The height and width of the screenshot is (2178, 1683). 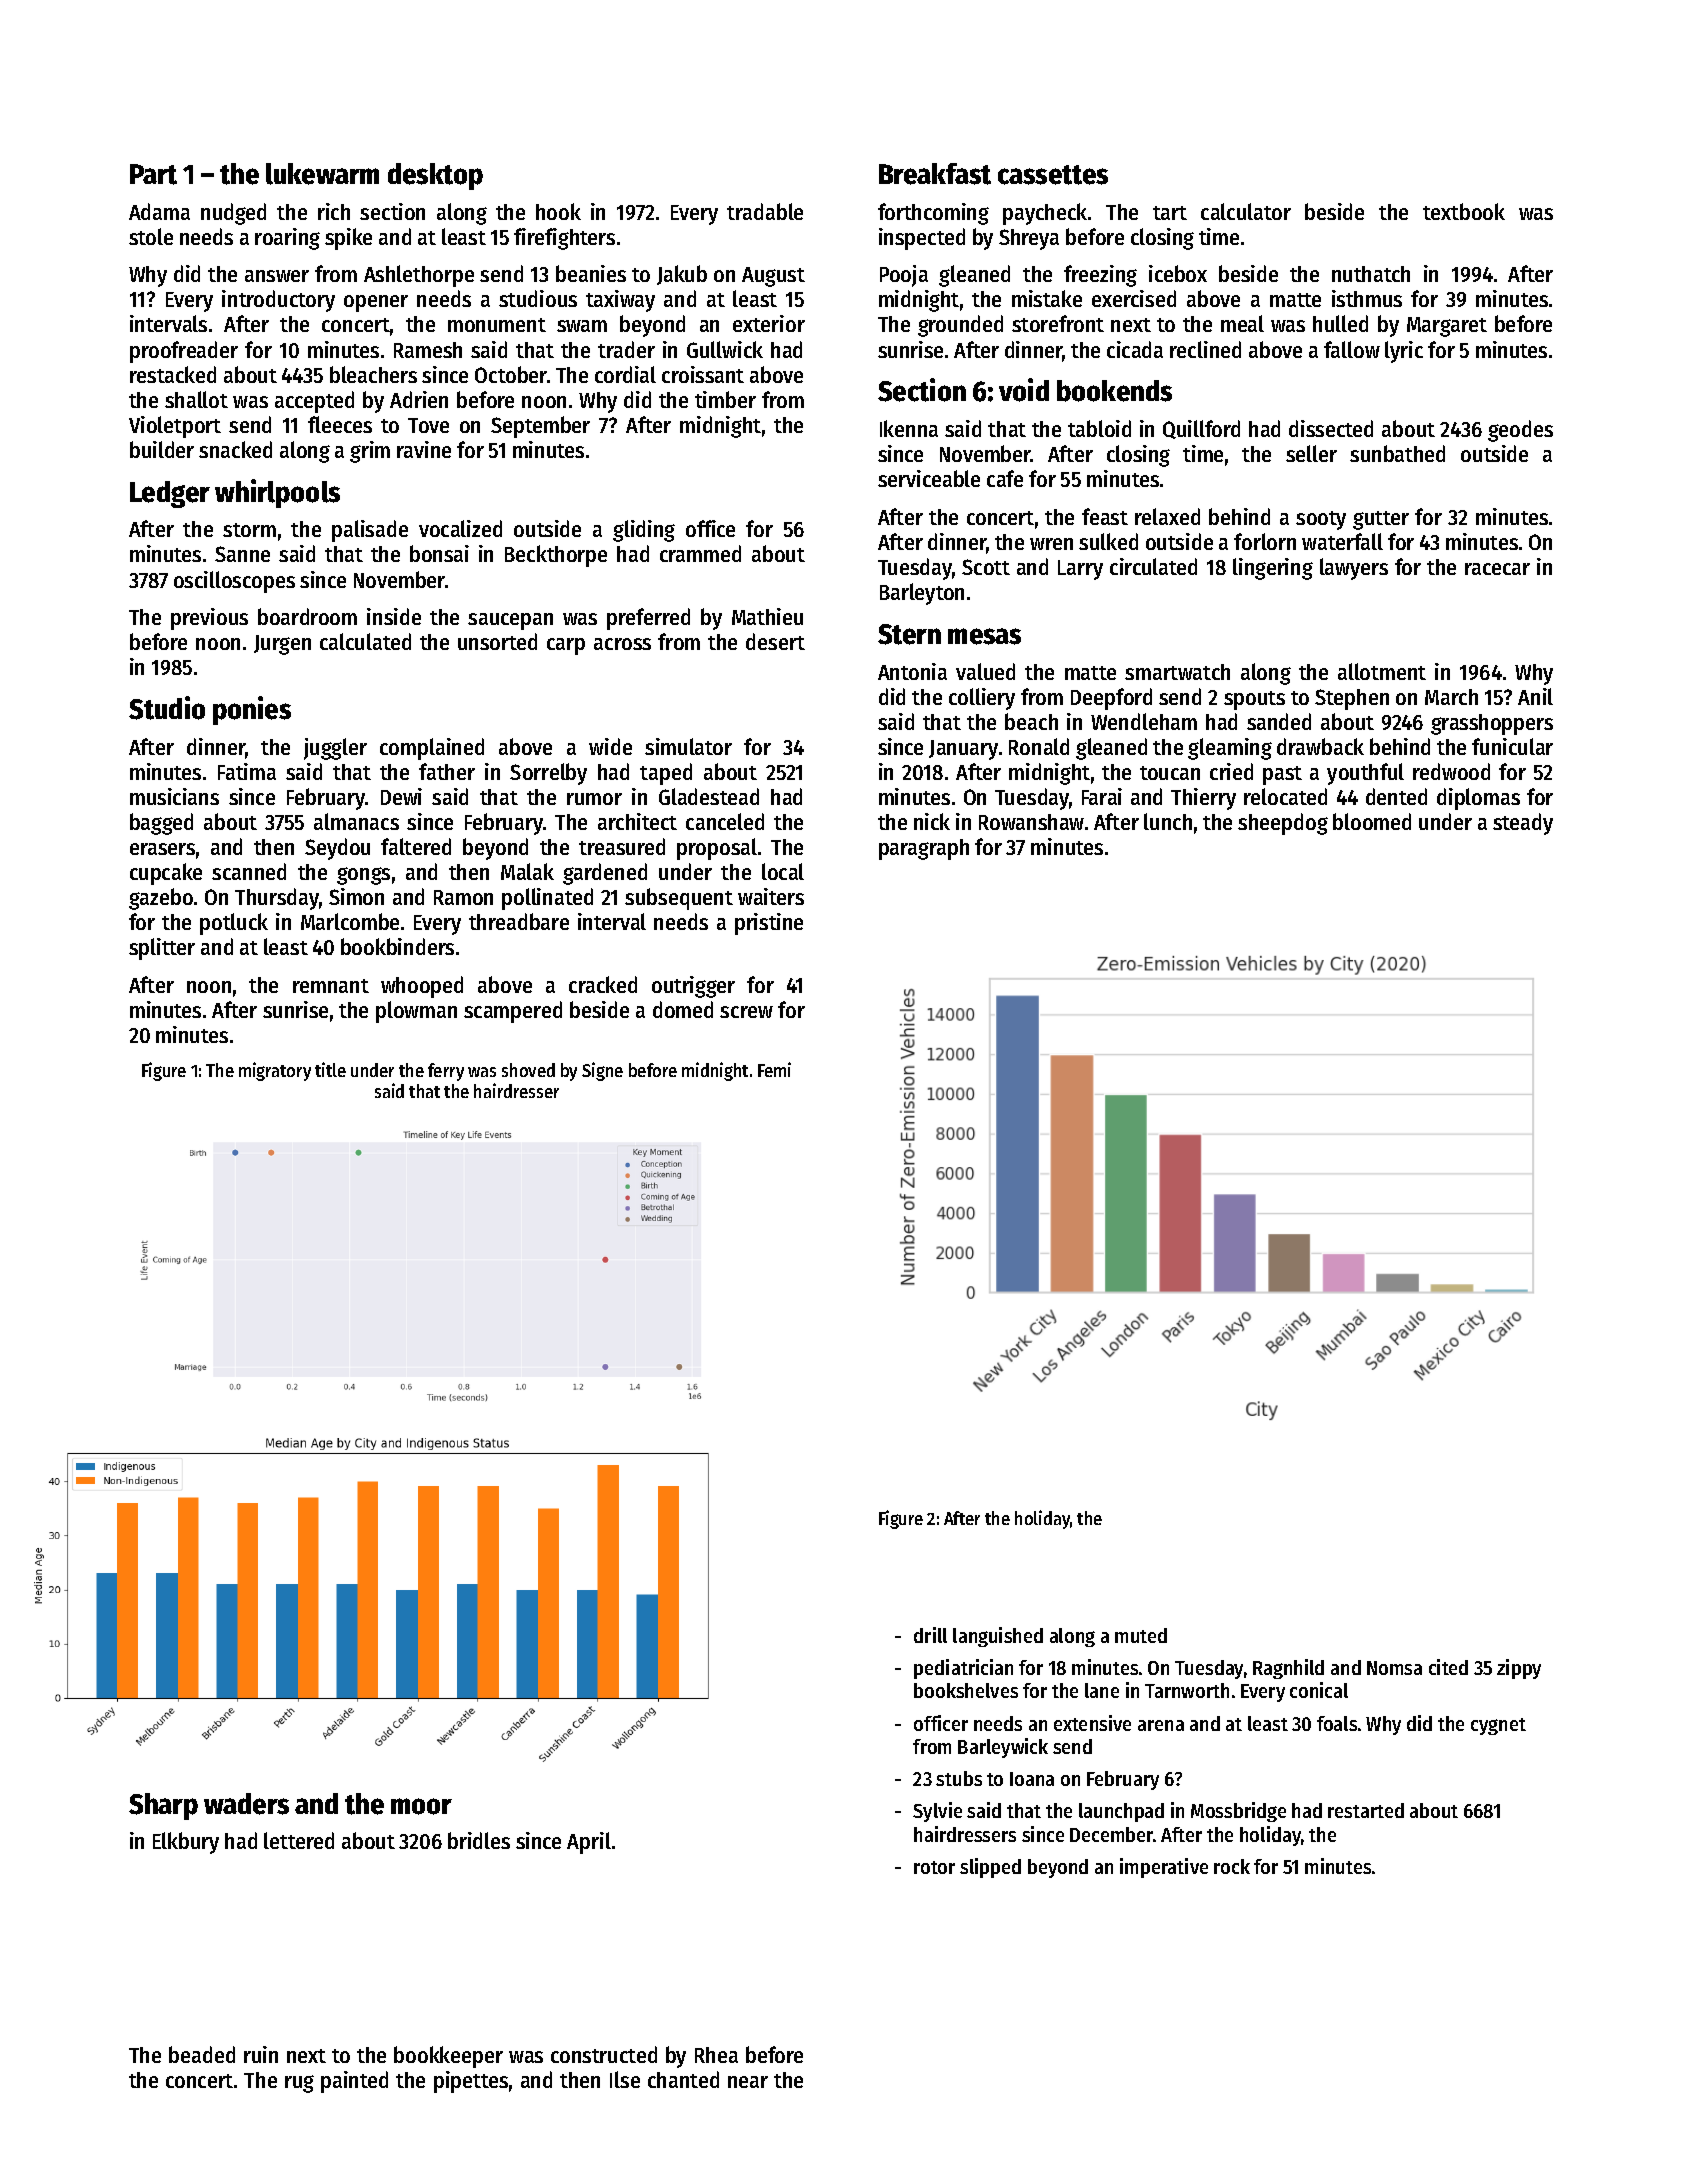 What do you see at coordinates (1394, 1668) in the screenshot?
I see `Nomsa` at bounding box center [1394, 1668].
